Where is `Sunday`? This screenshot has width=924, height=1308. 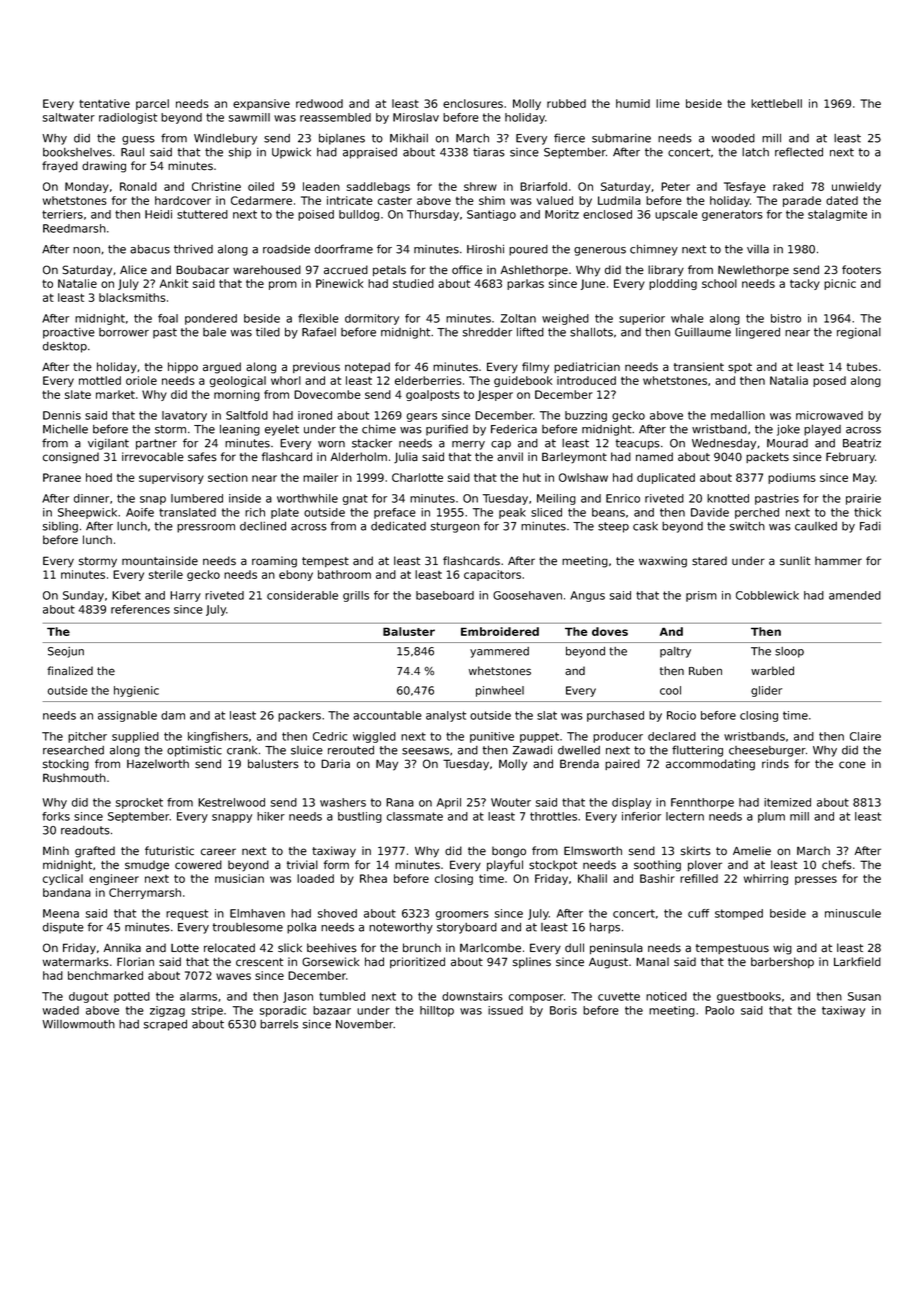 Sunday is located at coordinates (83, 596).
